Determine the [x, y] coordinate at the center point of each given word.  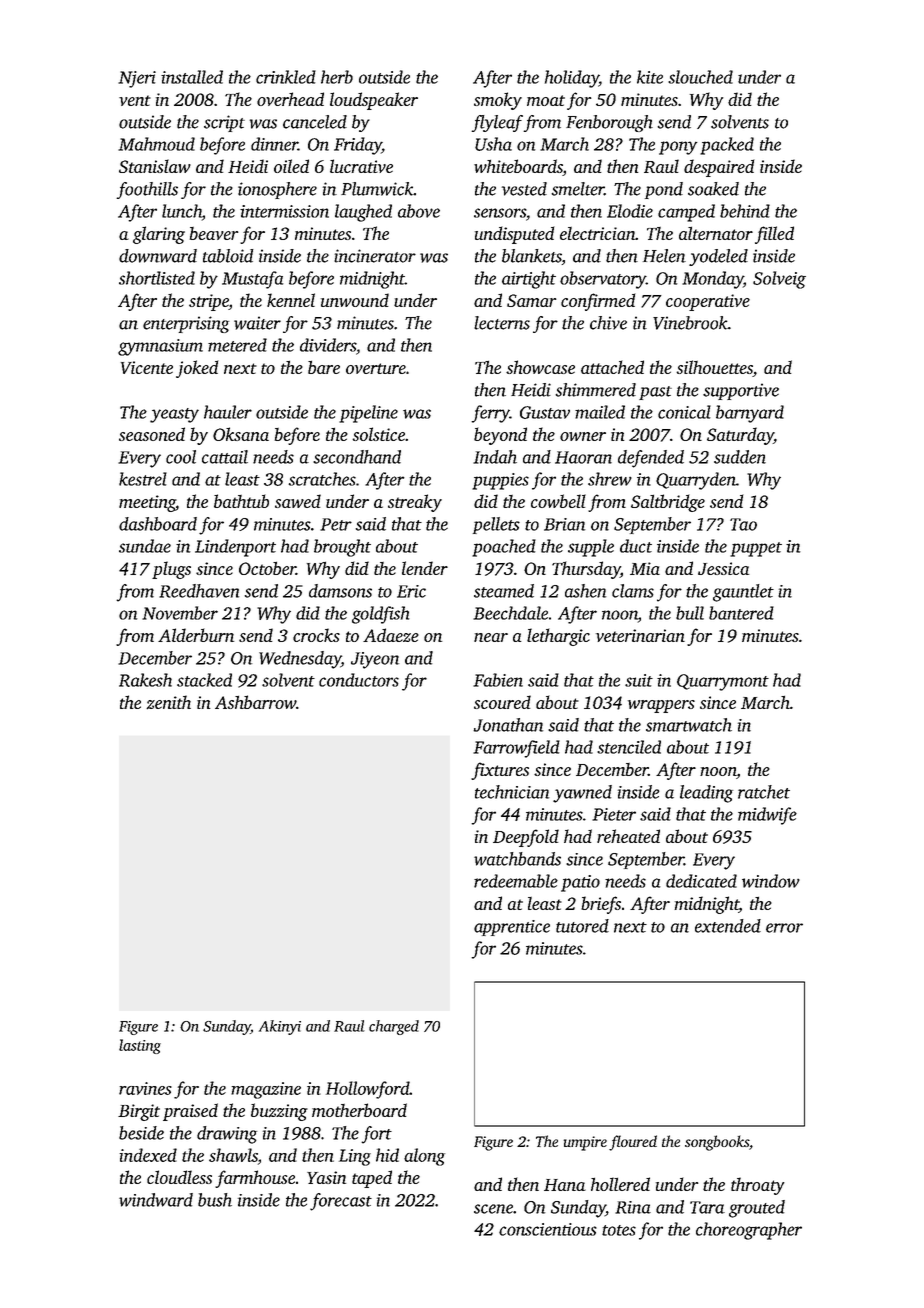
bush [215, 1200]
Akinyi [280, 1027]
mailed [600, 412]
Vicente [147, 367]
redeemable [516, 881]
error [784, 928]
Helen [664, 256]
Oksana [241, 434]
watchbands [517, 859]
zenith [168, 702]
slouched [700, 77]
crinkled [286, 77]
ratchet [764, 792]
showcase [540, 367]
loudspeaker [374, 101]
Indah [495, 457]
